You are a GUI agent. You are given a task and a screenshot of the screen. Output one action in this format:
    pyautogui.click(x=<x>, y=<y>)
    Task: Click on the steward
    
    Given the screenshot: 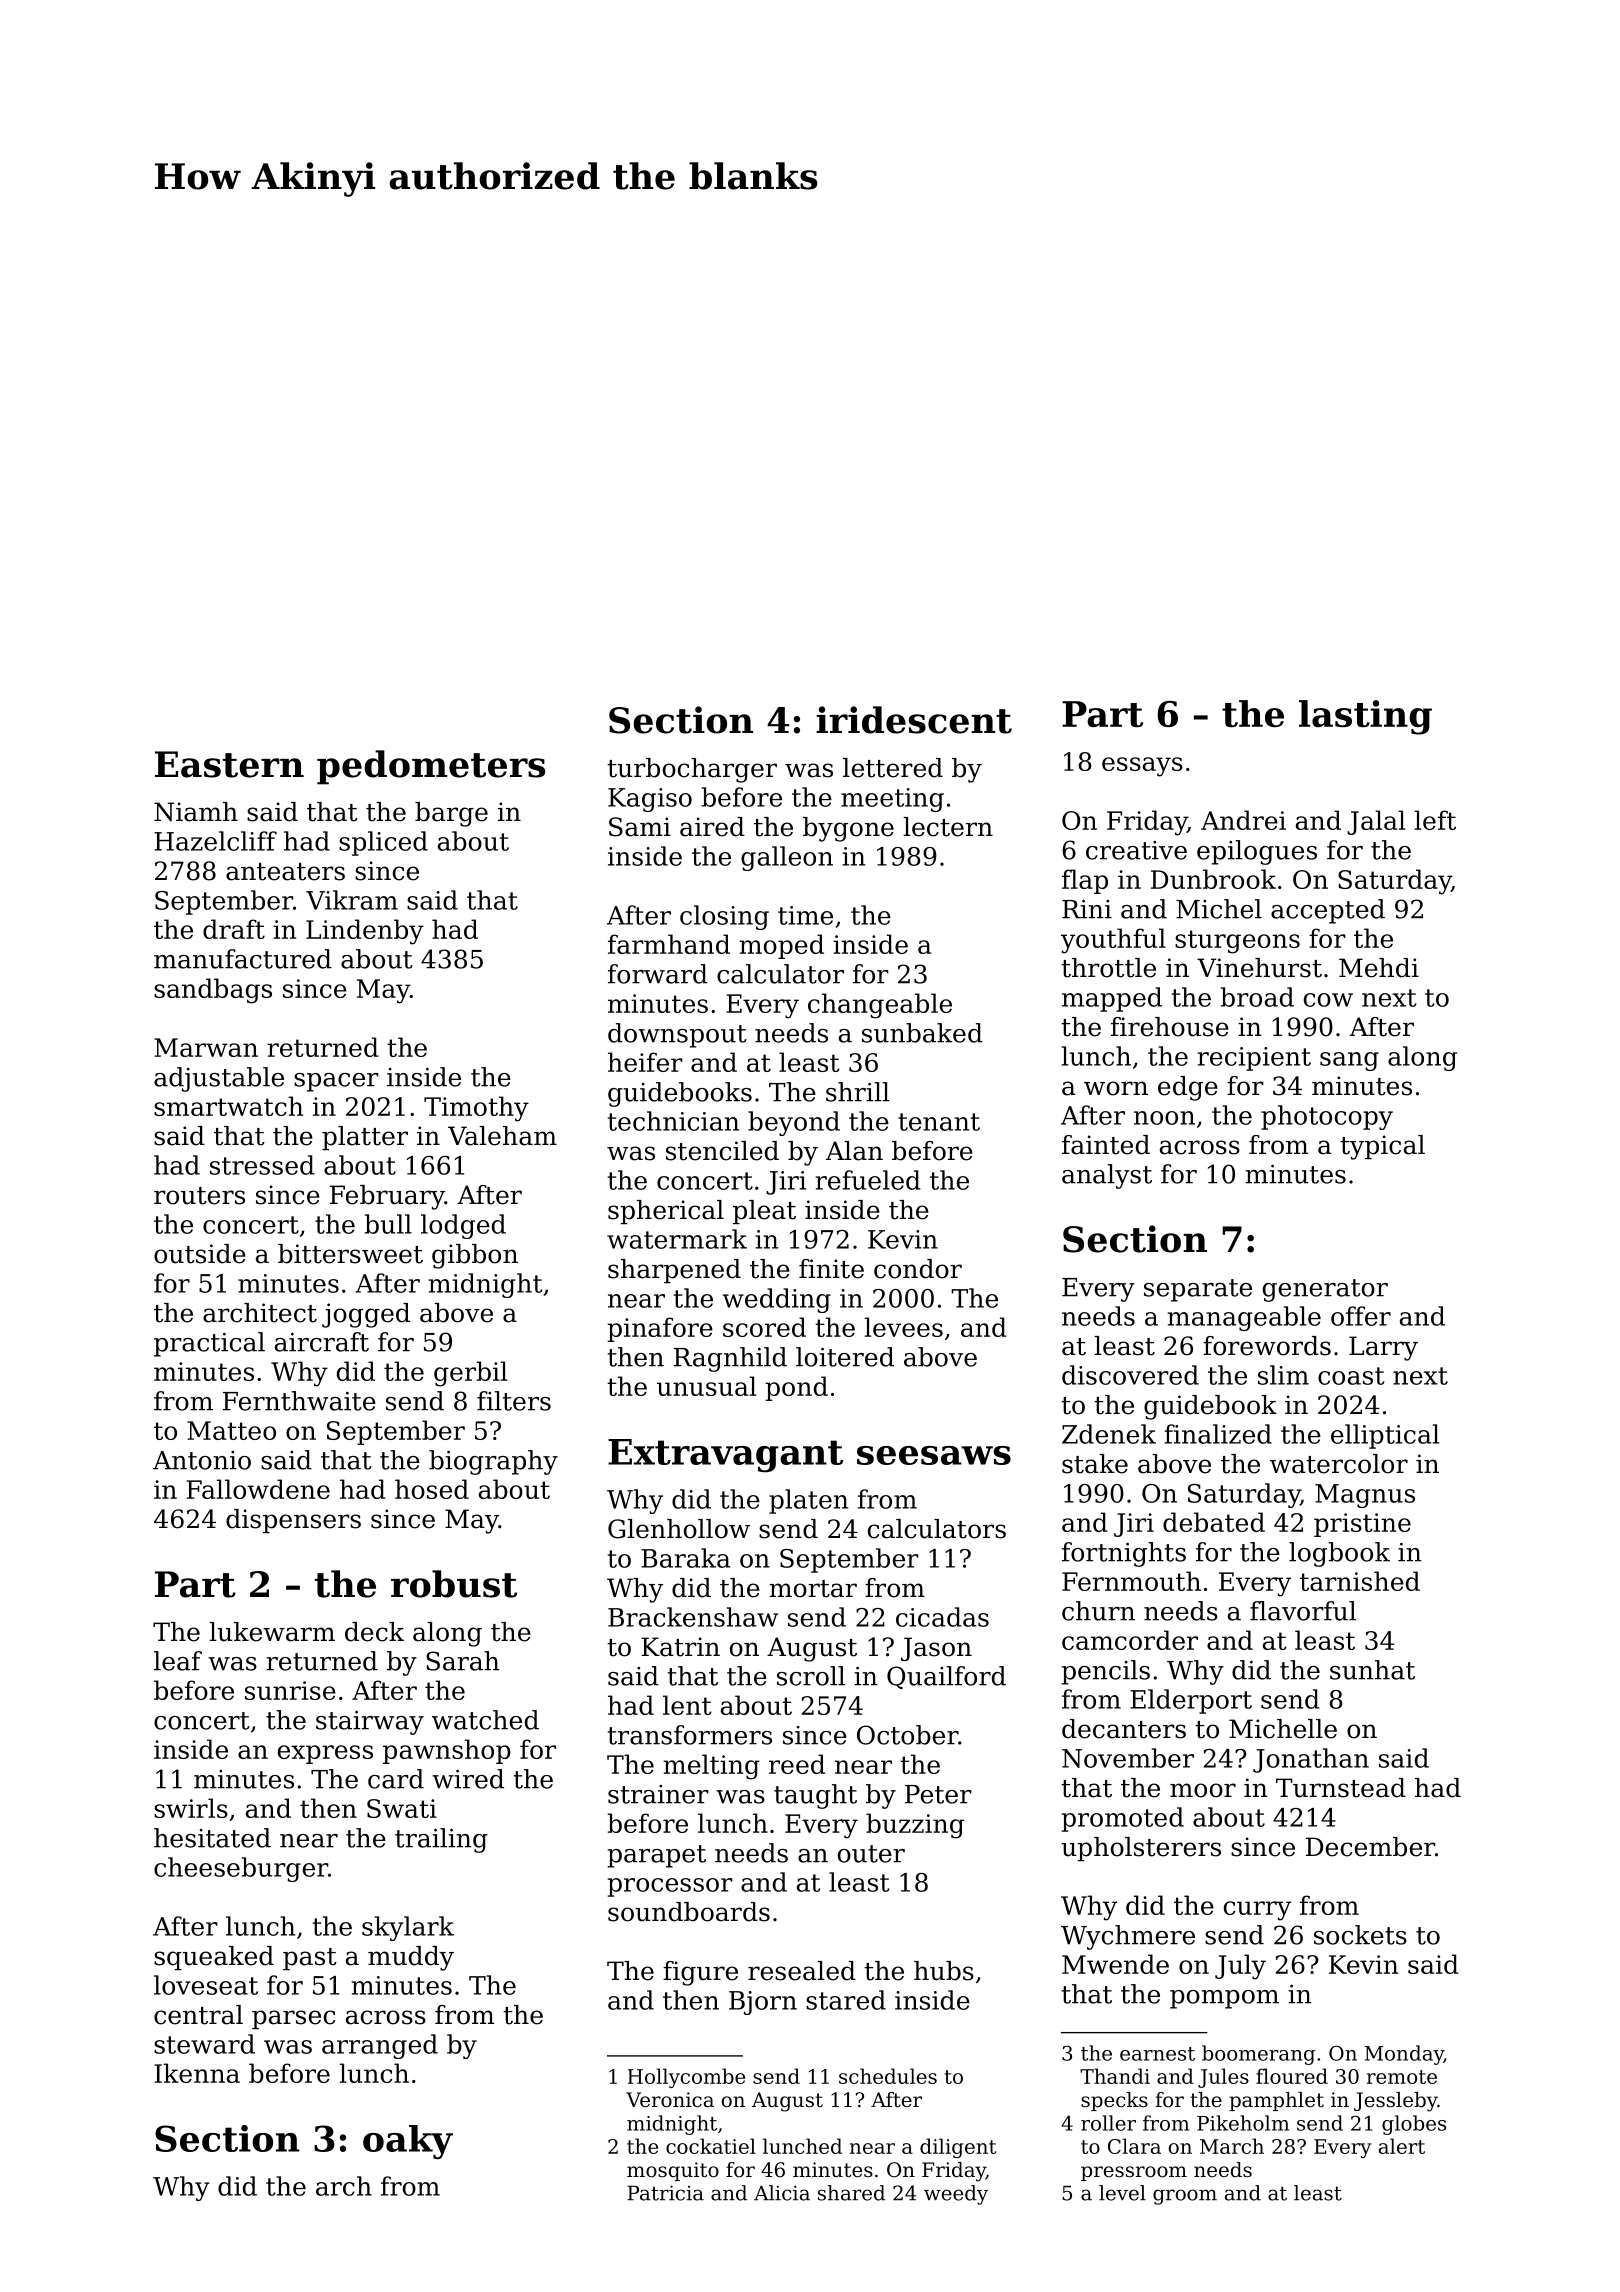 What is the action you would take?
    pyautogui.click(x=204, y=2044)
